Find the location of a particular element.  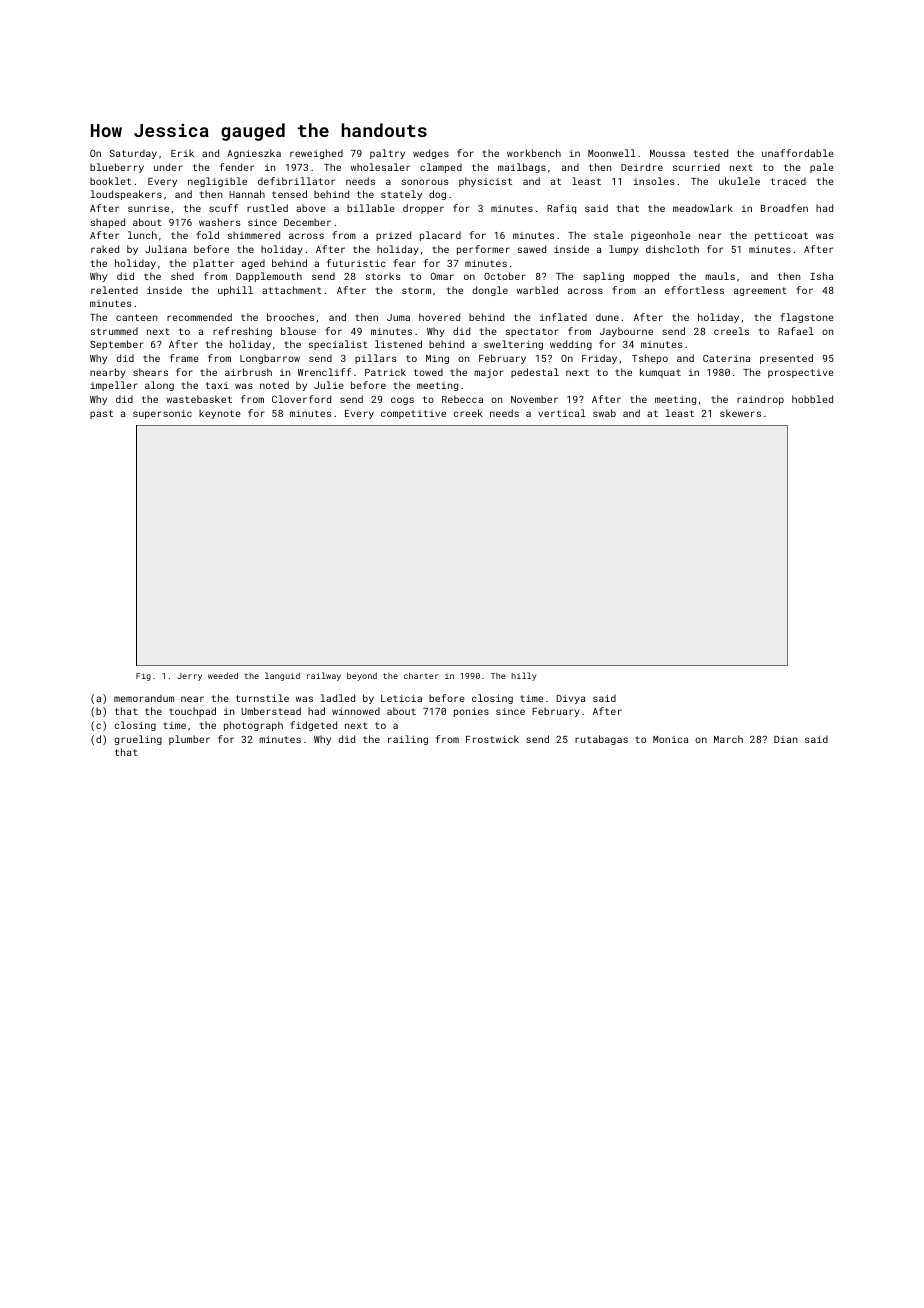

Isha is located at coordinates (821, 276).
